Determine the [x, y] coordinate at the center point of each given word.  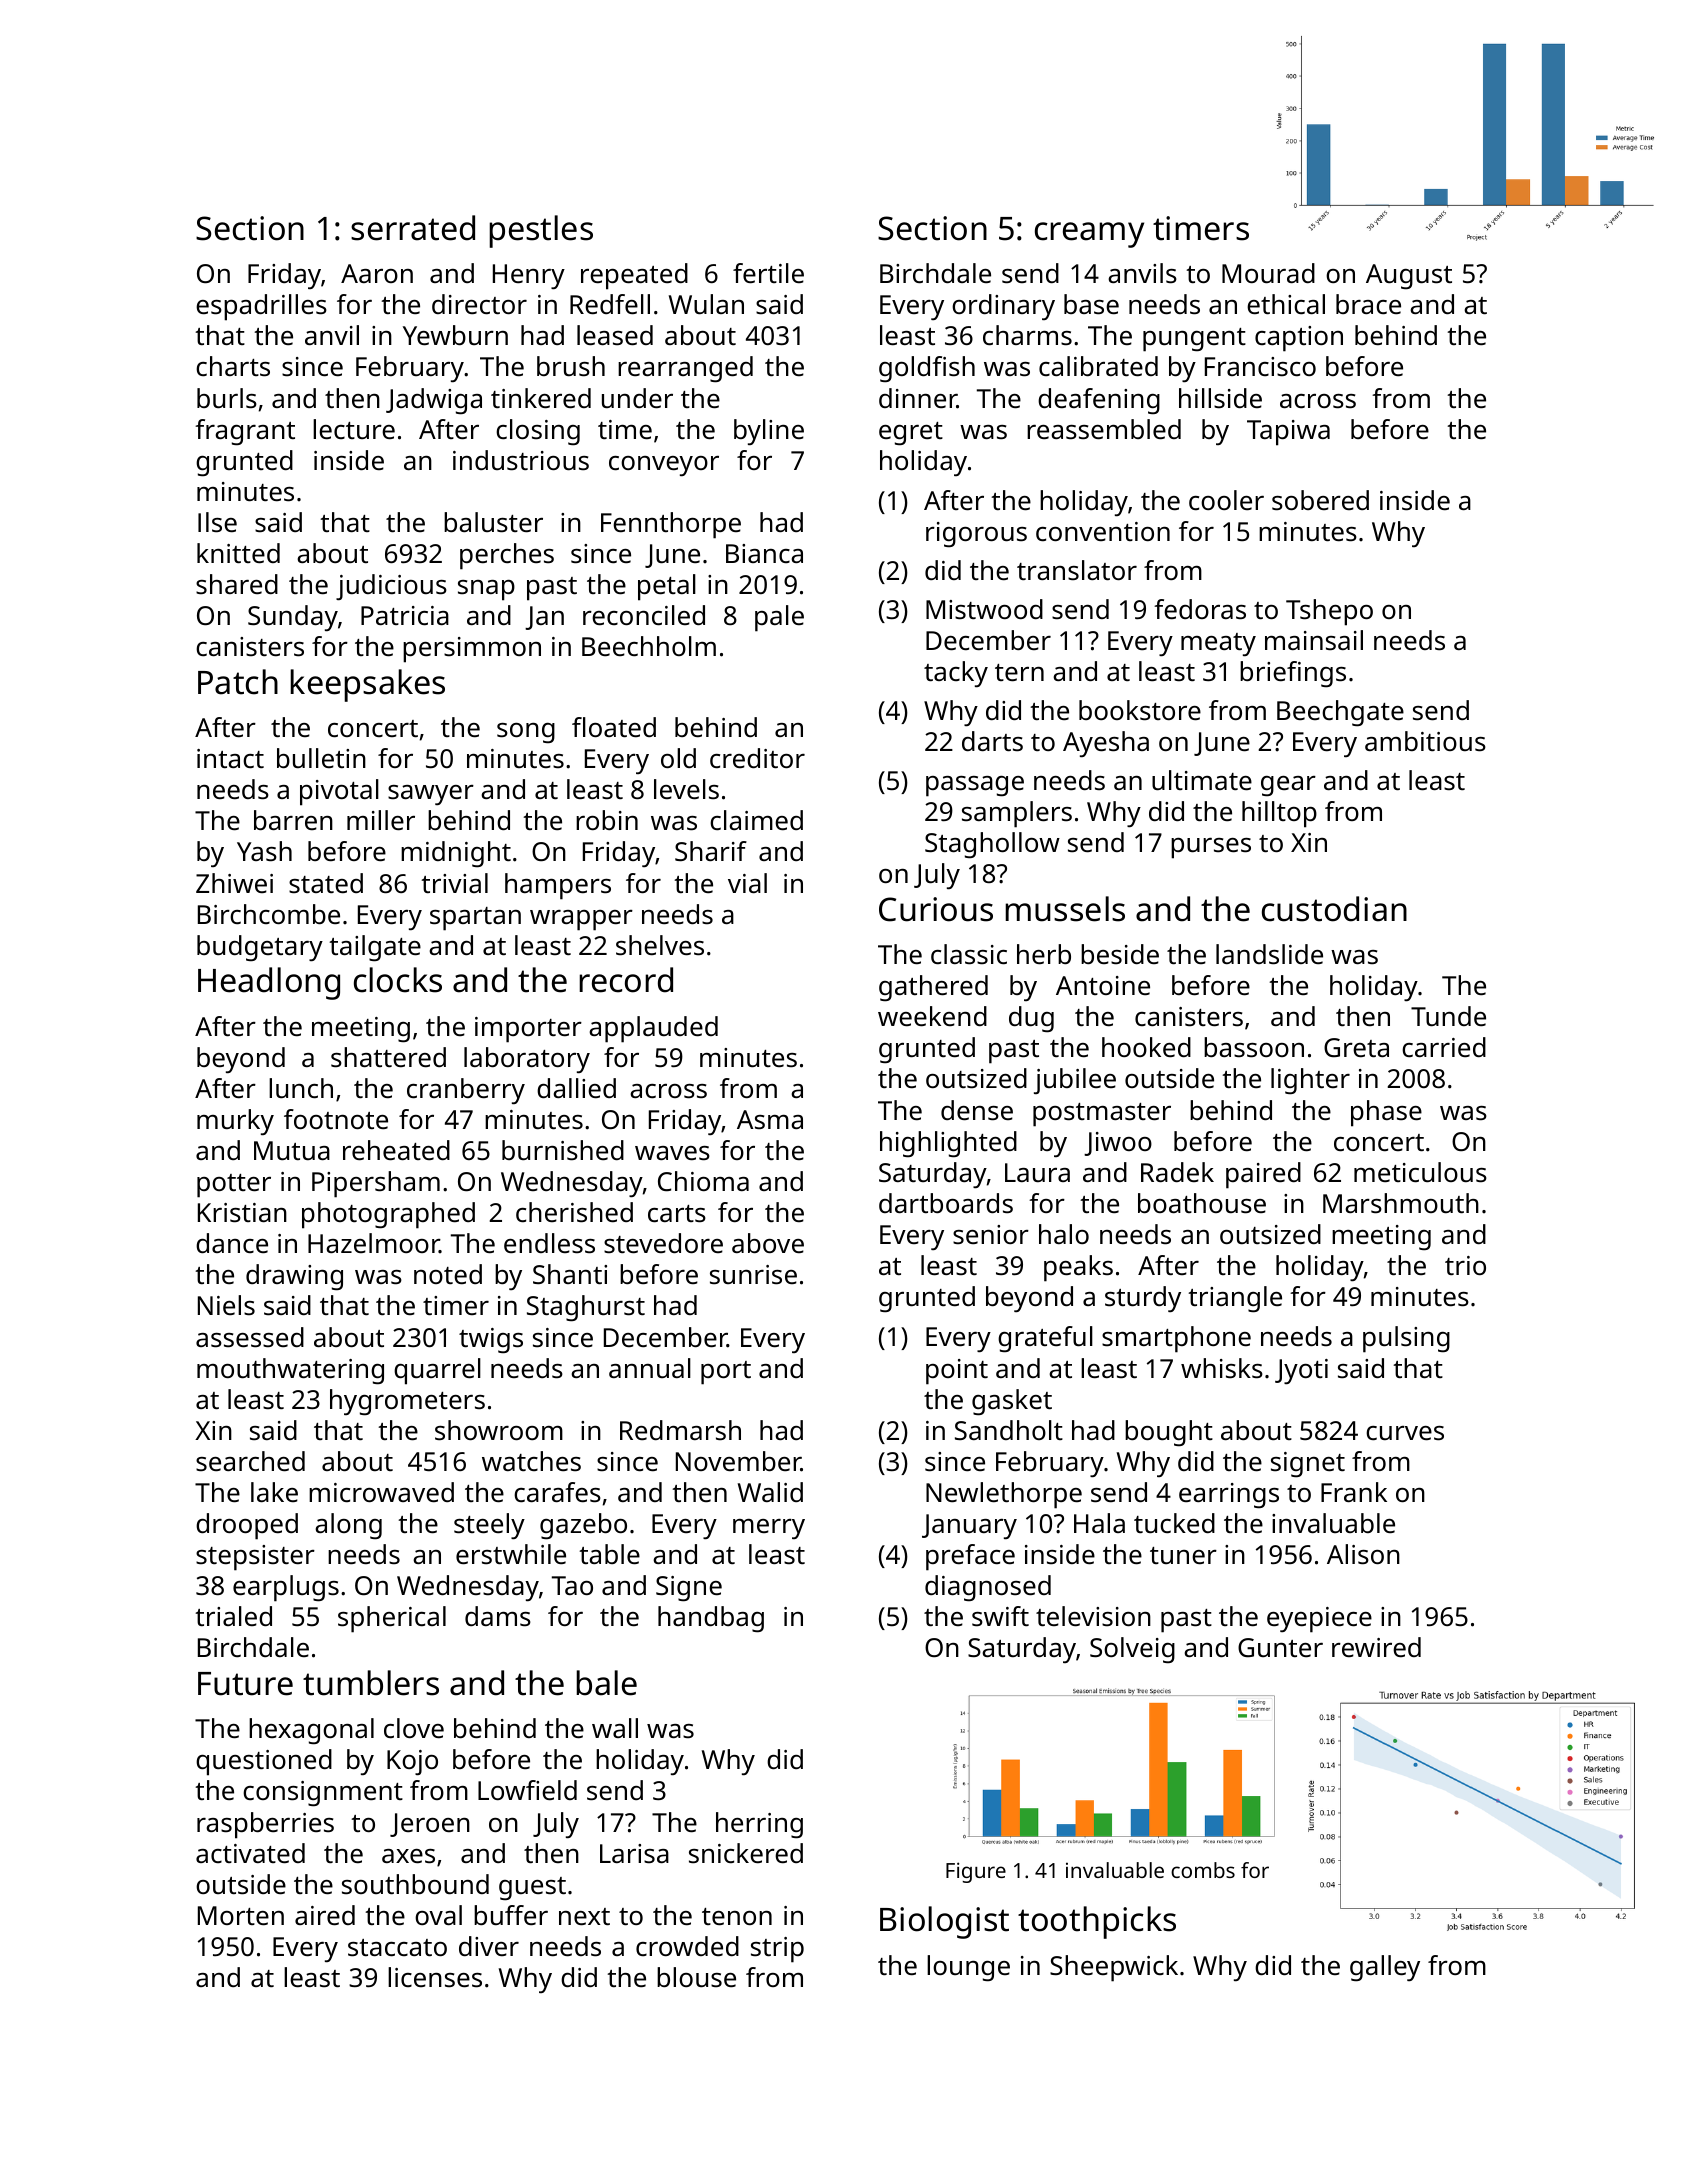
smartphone [1176, 1339]
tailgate [375, 948]
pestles [541, 231]
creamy [1089, 235]
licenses [435, 1977]
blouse [696, 1977]
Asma [770, 1120]
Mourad [1268, 273]
